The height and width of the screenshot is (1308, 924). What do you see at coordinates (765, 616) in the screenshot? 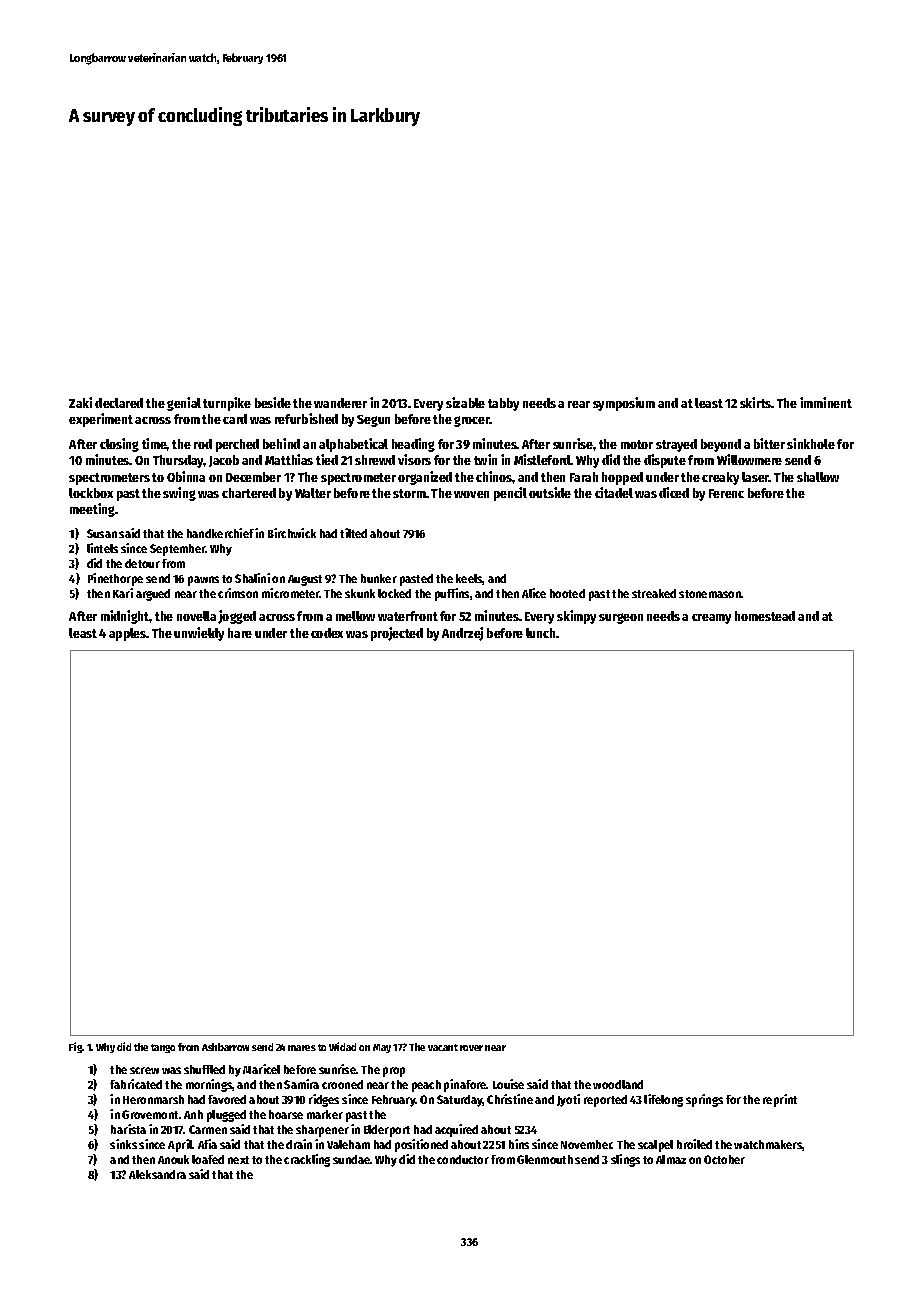
I see `homestead` at bounding box center [765, 616].
